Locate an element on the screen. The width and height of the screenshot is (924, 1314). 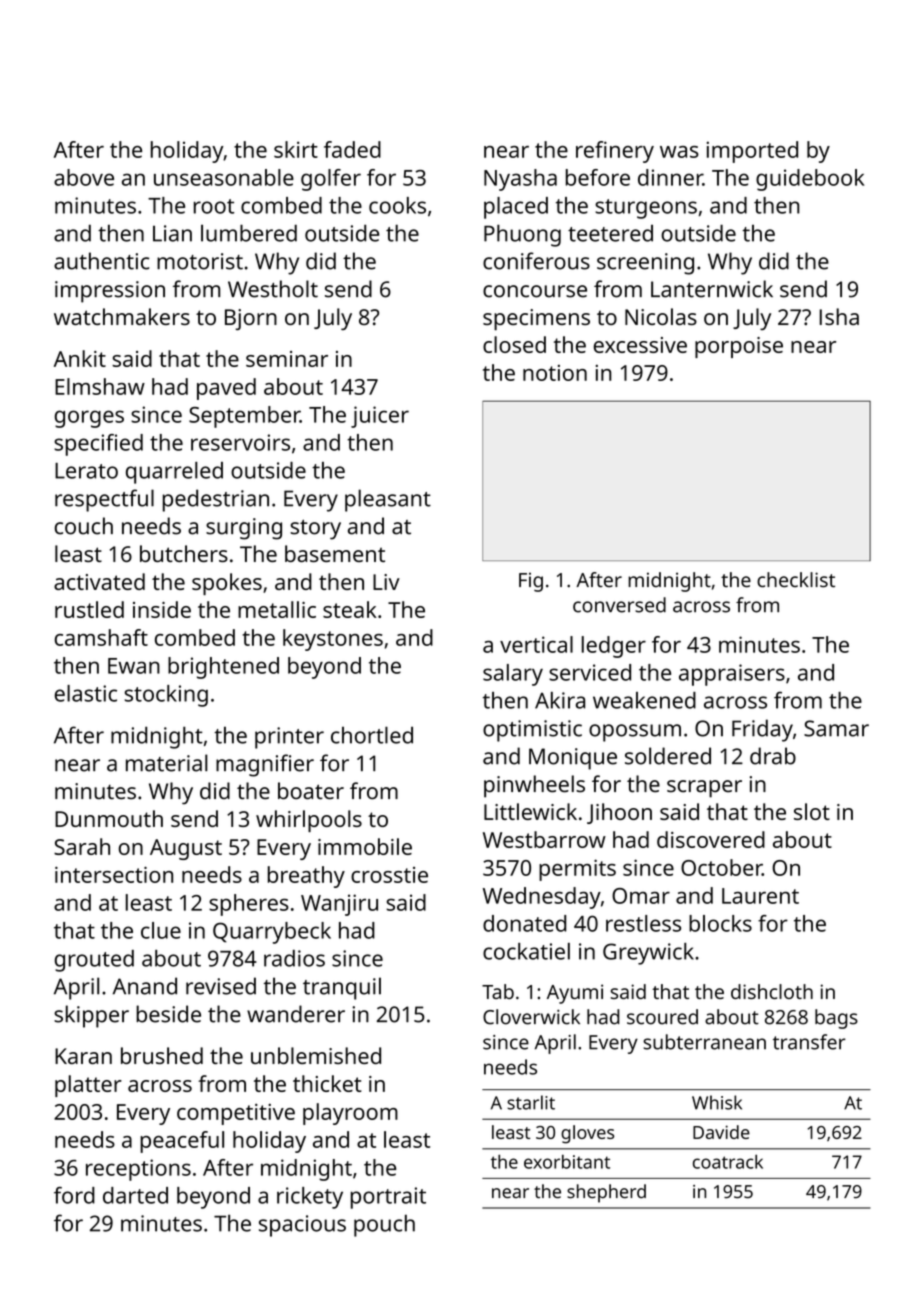
elastic is located at coordinates (86, 693).
